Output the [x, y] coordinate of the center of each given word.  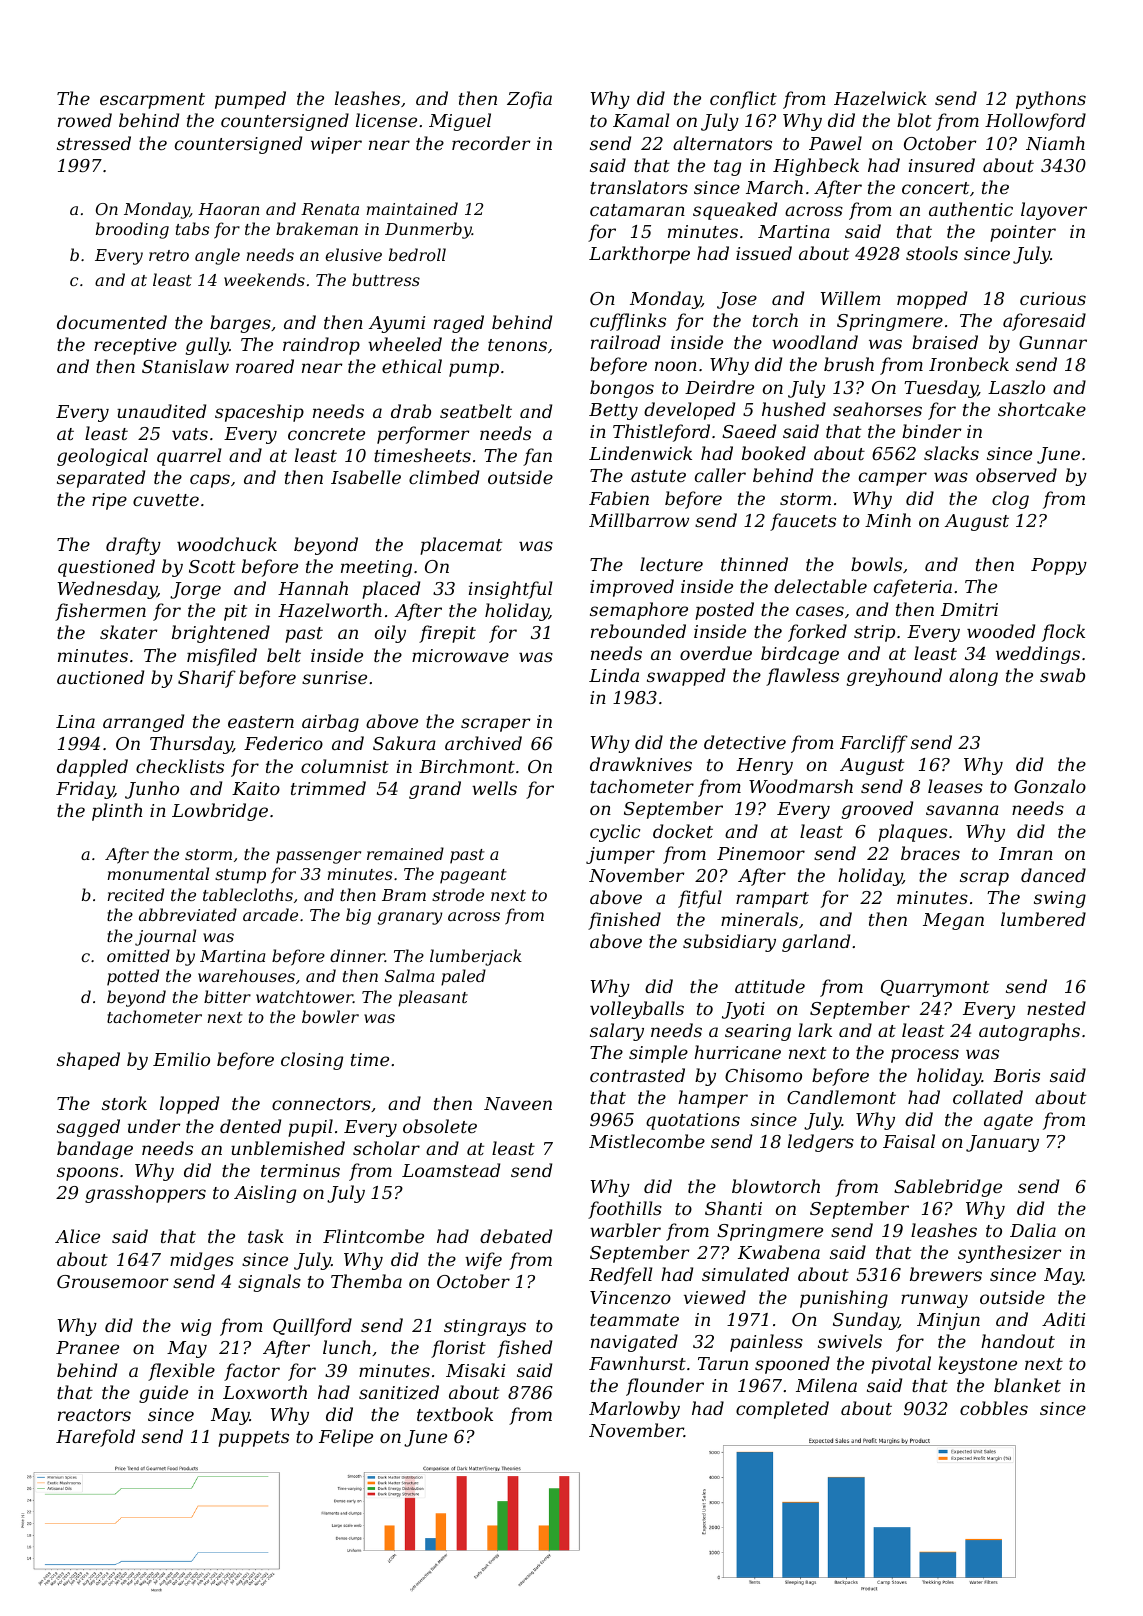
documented [112, 322]
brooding [132, 230]
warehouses [246, 975]
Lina [75, 721]
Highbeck [816, 167]
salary [617, 1032]
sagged [88, 1128]
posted [724, 611]
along [973, 677]
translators [639, 187]
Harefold [95, 1438]
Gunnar [1053, 342]
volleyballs [637, 1010]
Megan [953, 921]
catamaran [637, 210]
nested [1056, 1008]
